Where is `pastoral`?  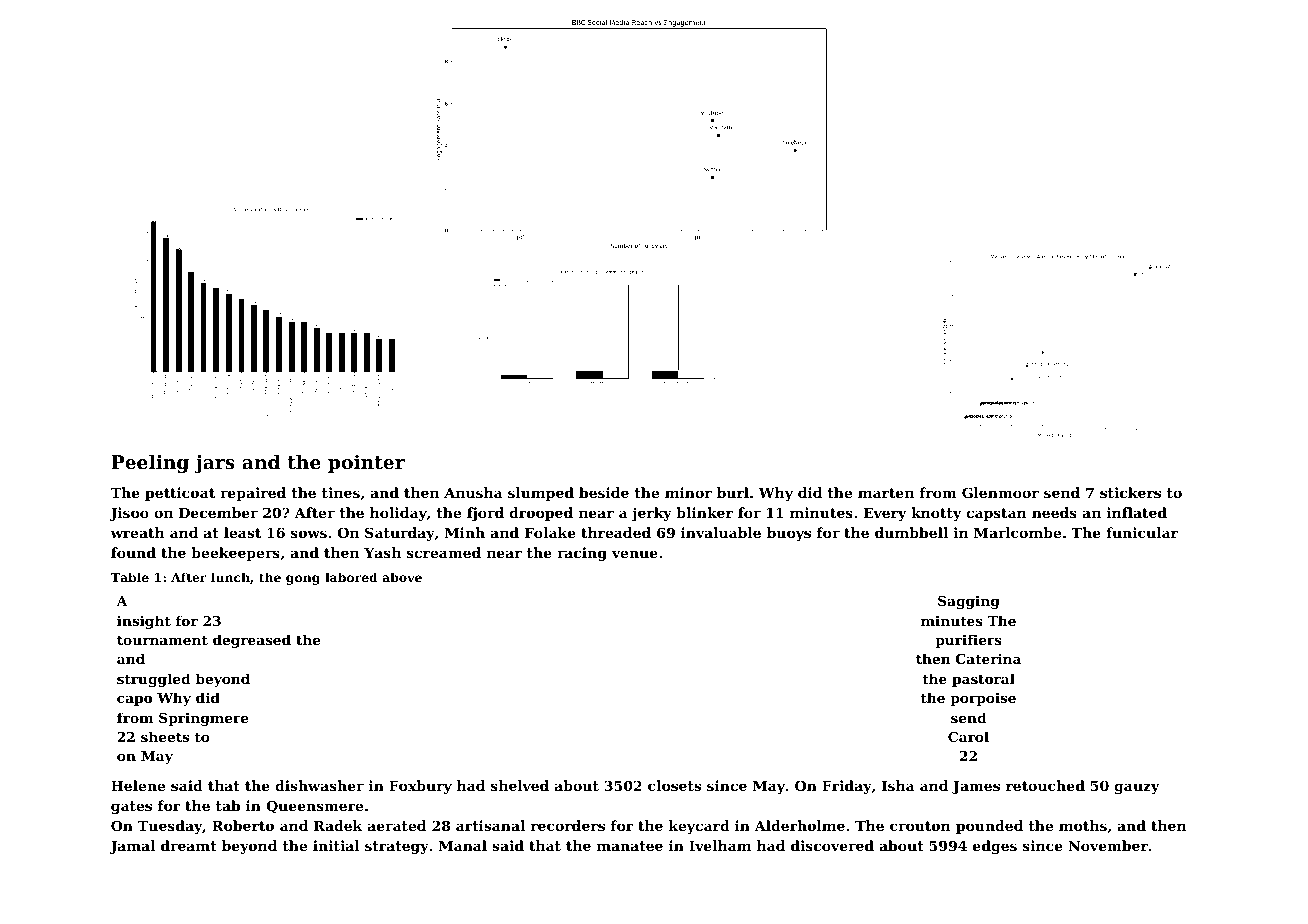
pastoral is located at coordinates (983, 680).
